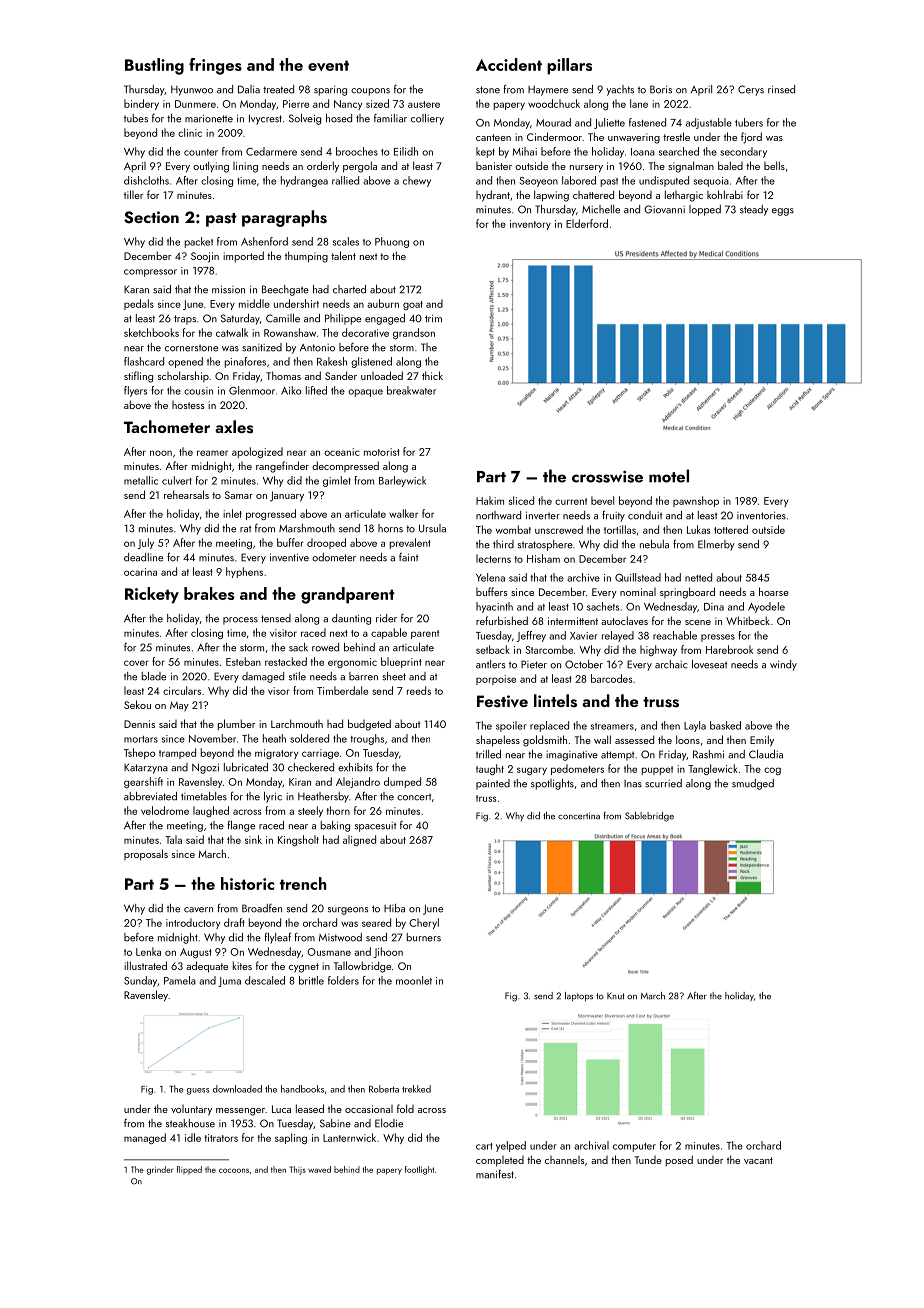 Image resolution: width=924 pixels, height=1308 pixels. Describe the element at coordinates (319, 1169) in the screenshot. I see `waved` at that location.
